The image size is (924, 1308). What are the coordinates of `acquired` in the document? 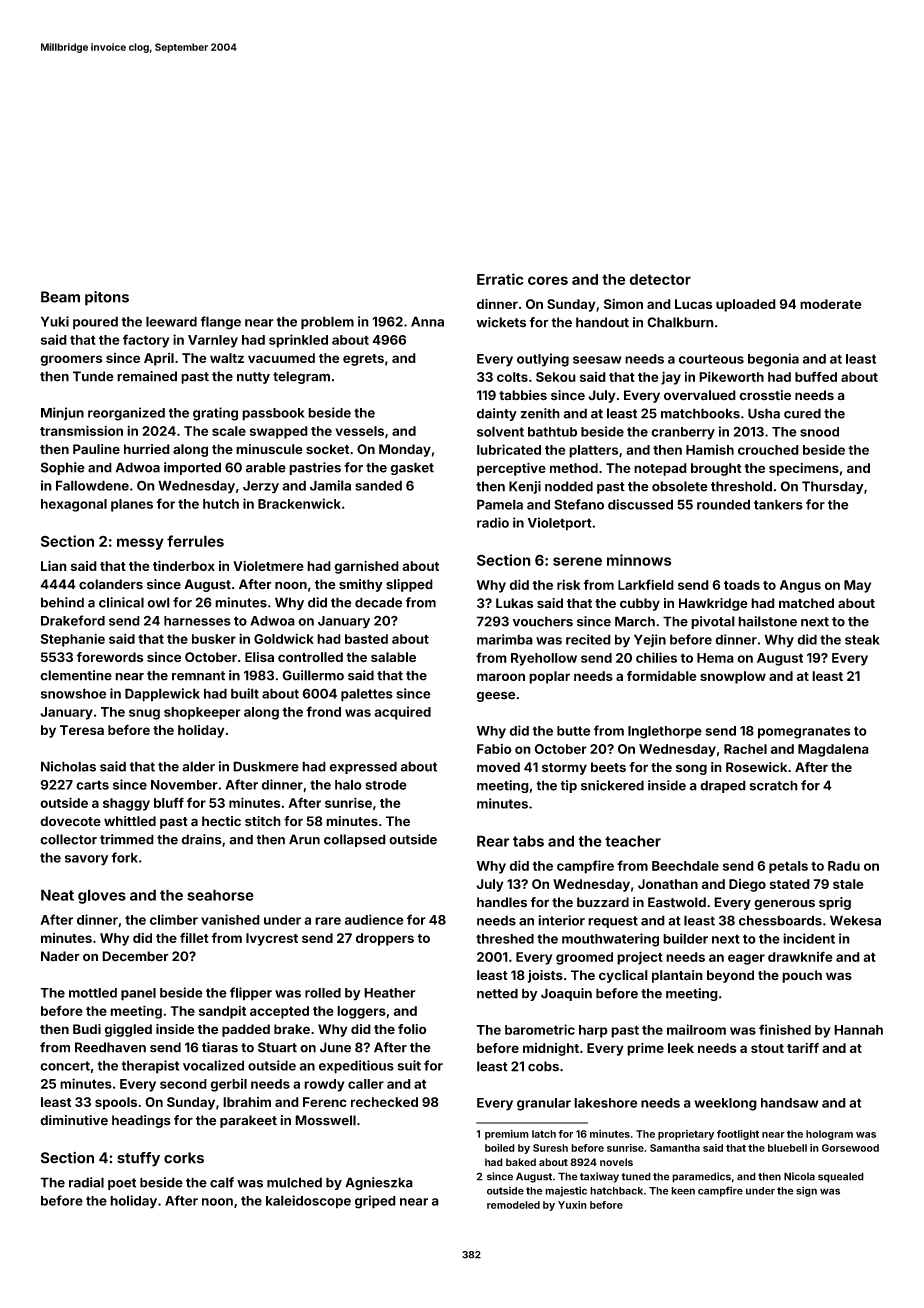 It's located at (402, 713).
